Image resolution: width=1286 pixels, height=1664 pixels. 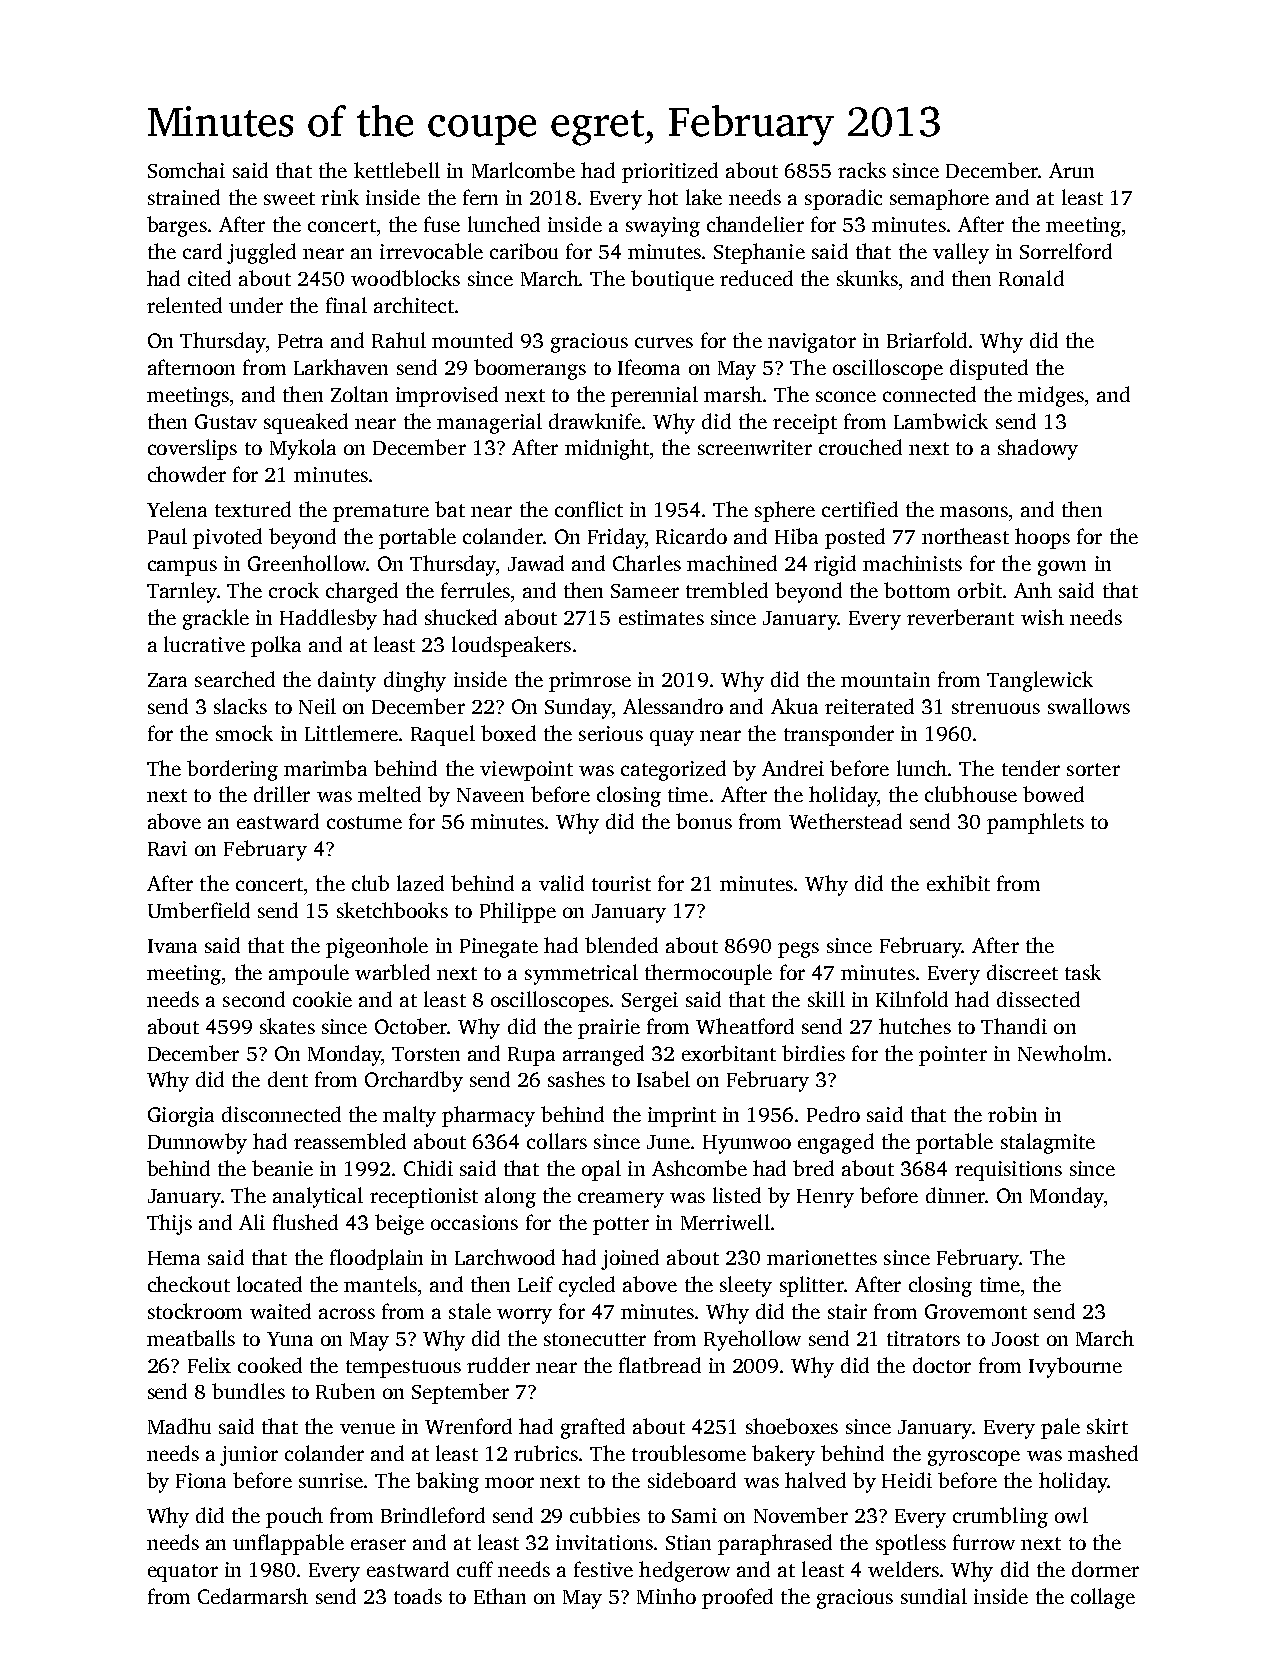 What do you see at coordinates (836, 1143) in the screenshot?
I see `engaged` at bounding box center [836, 1143].
